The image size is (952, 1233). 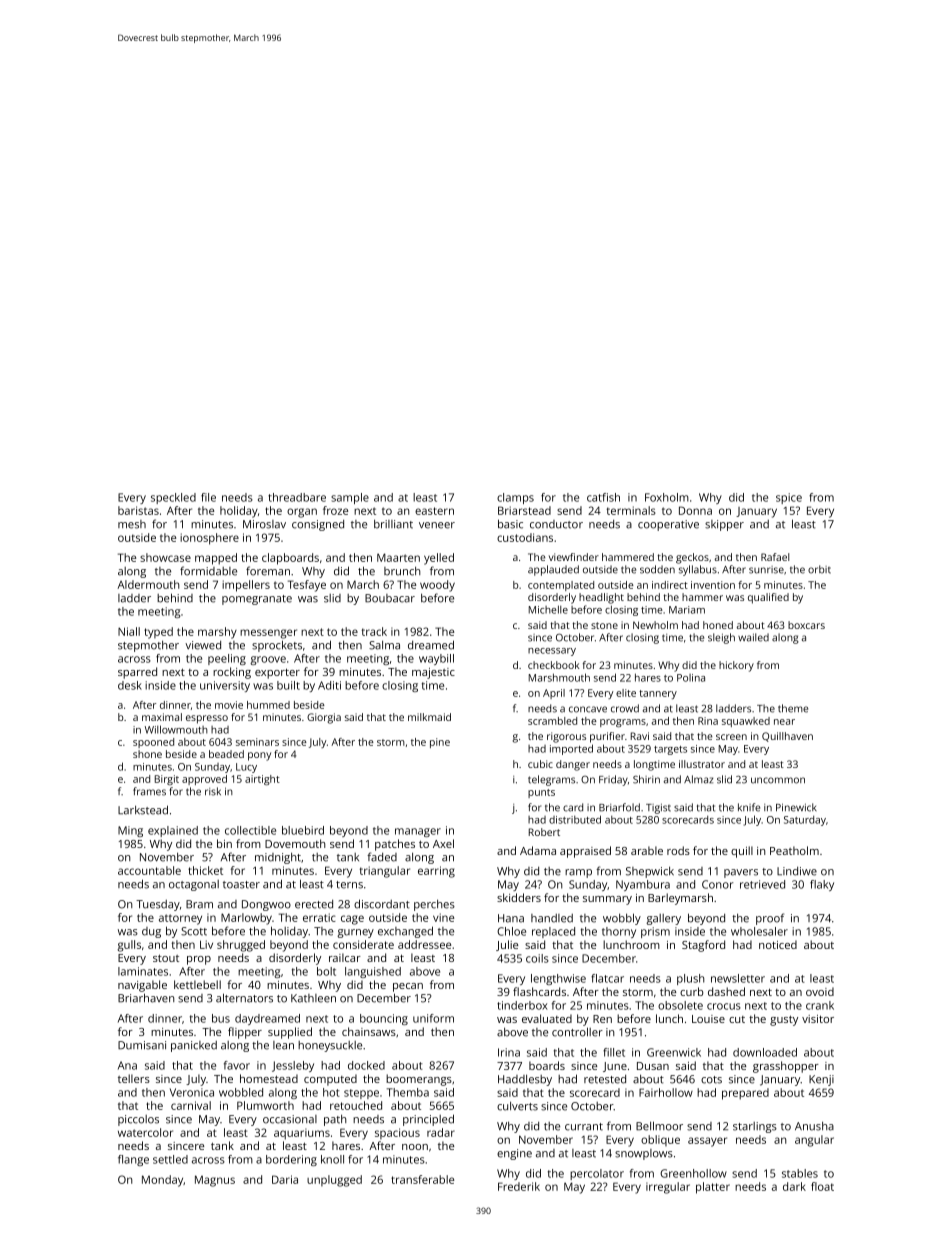 I want to click on visitor, so click(x=818, y=1019).
